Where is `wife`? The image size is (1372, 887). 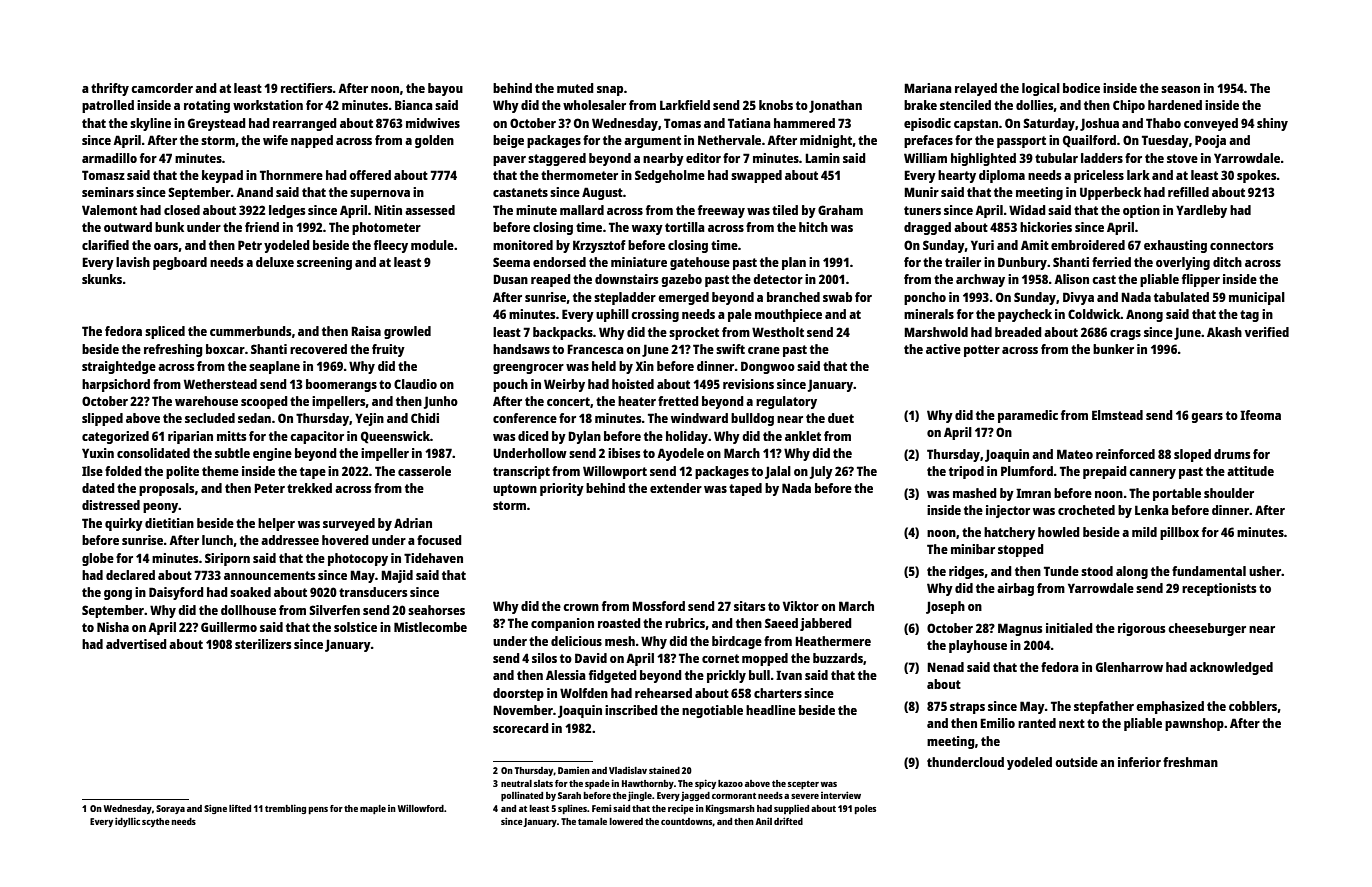 wife is located at coordinates (275, 140).
